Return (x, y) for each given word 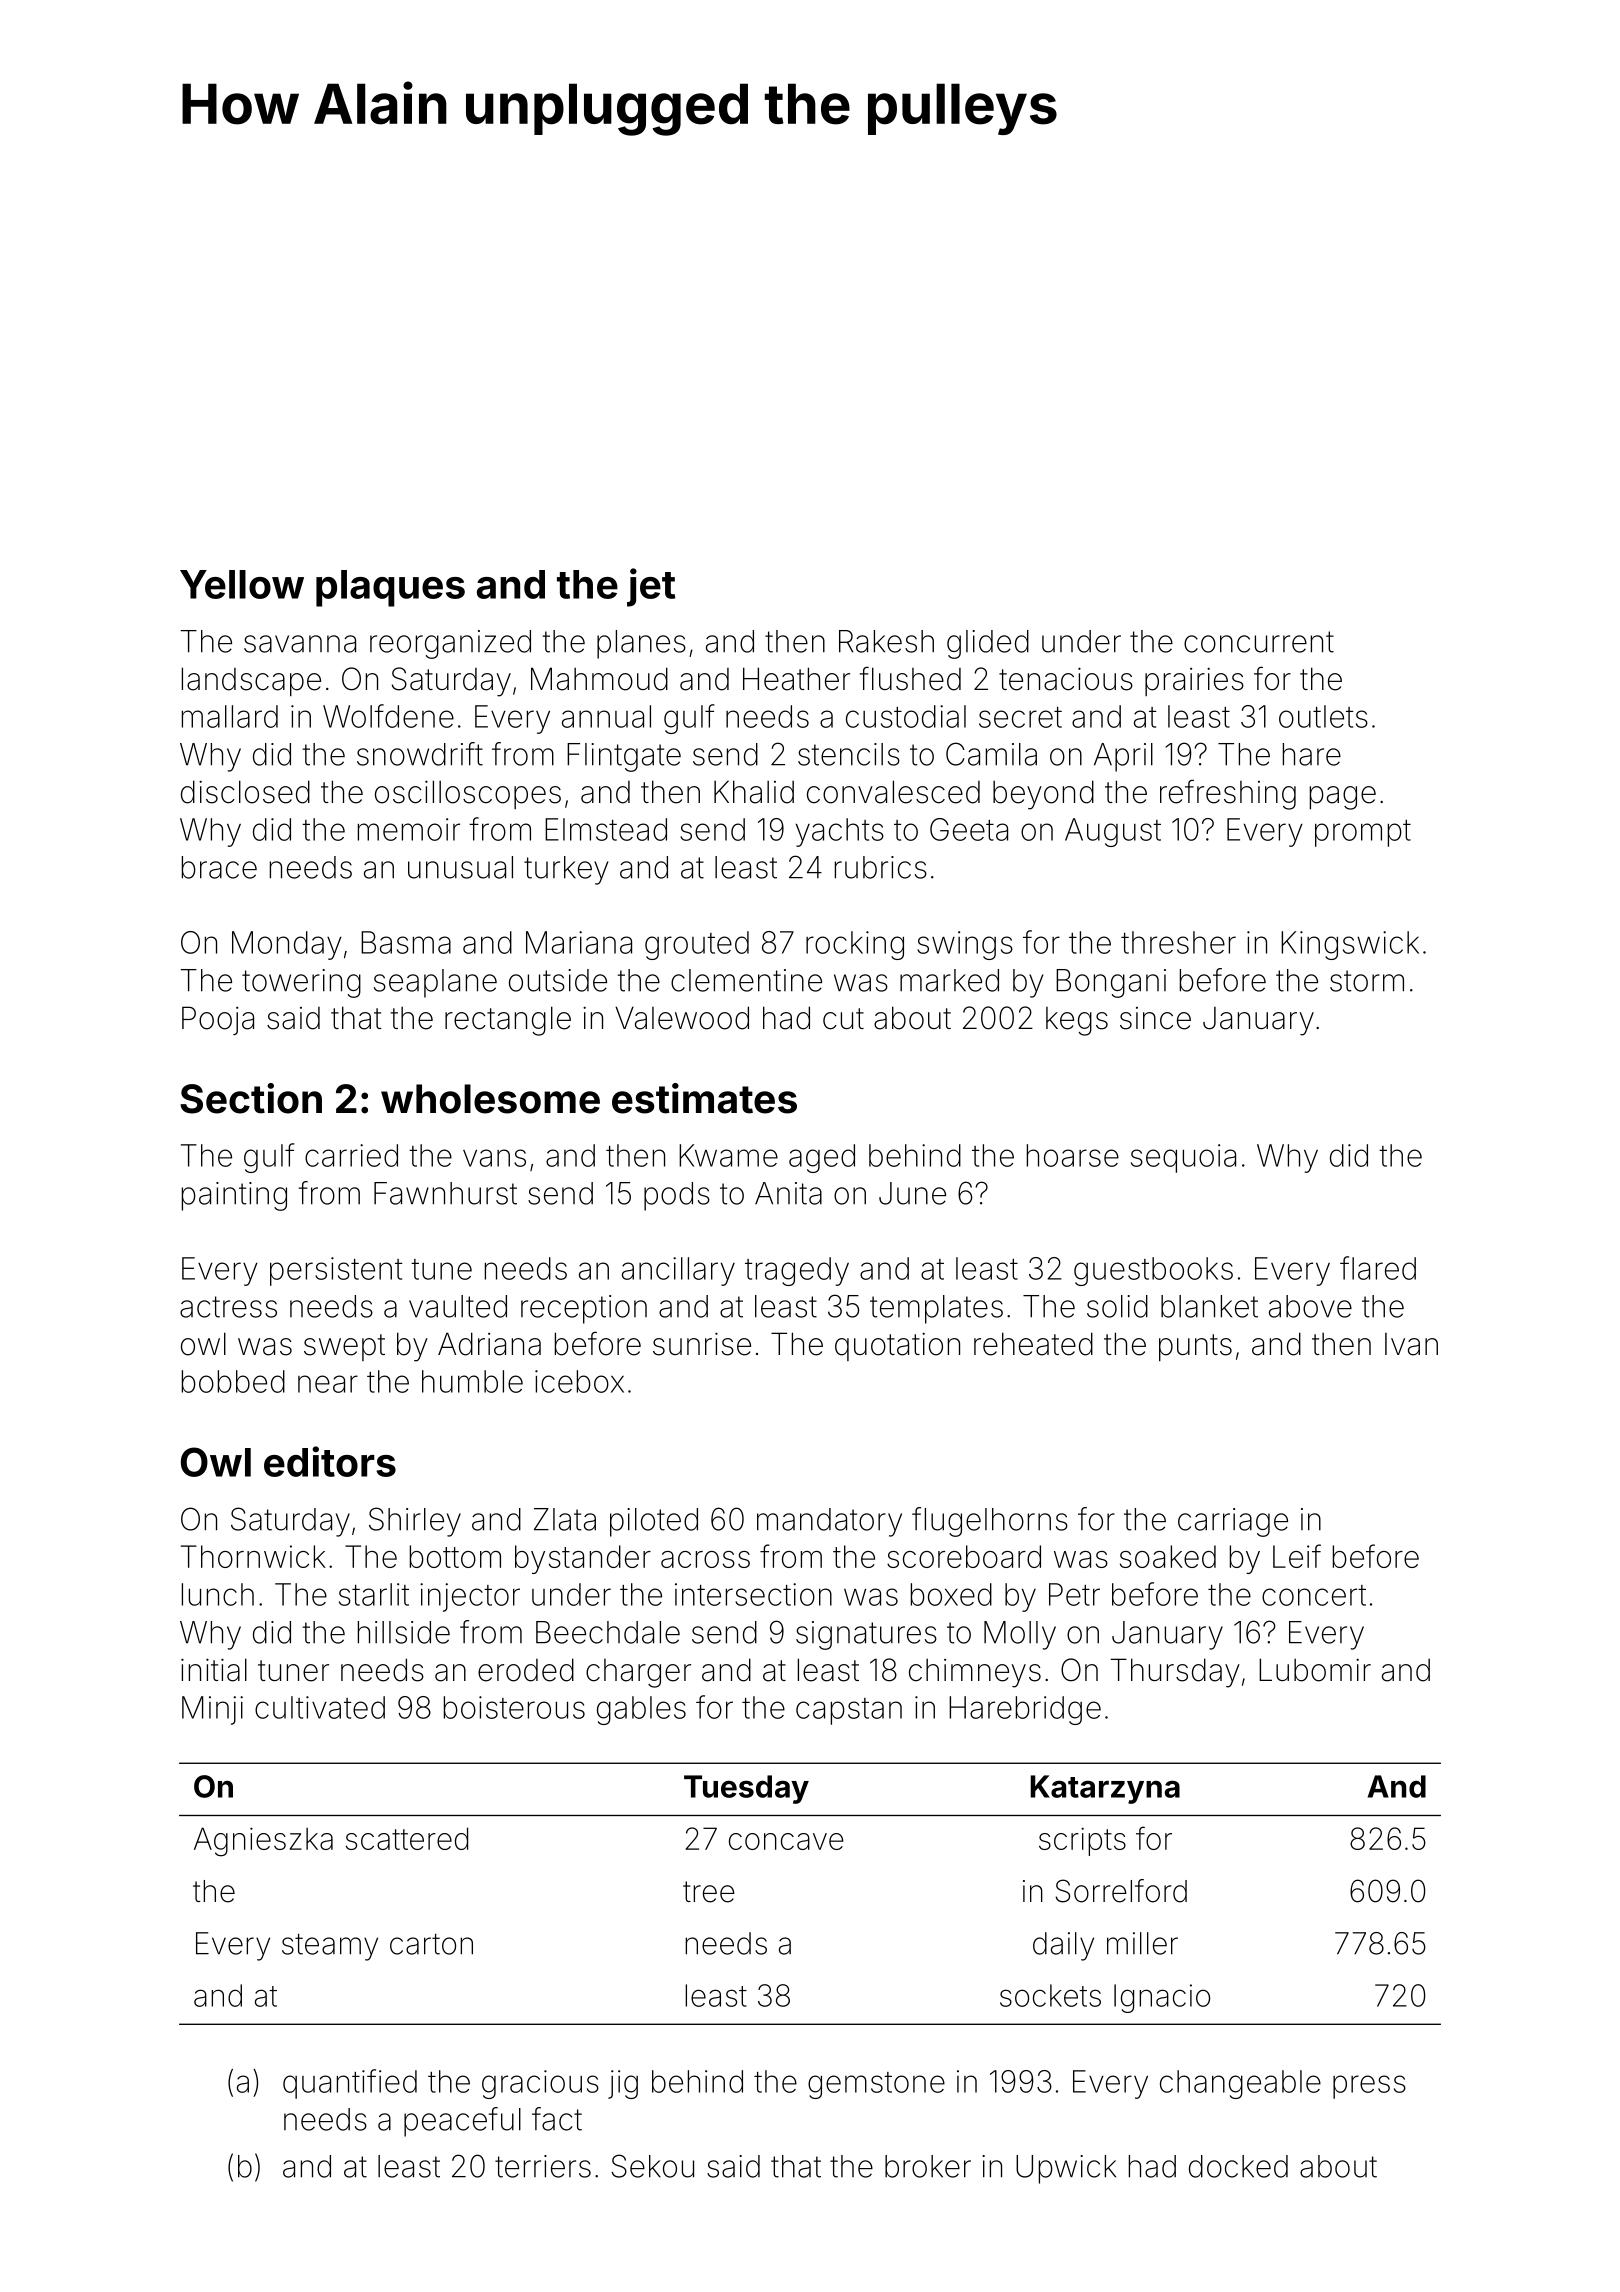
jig (623, 2084)
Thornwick (253, 1556)
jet (651, 587)
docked (1238, 2166)
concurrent (1259, 642)
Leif (1297, 1556)
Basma (406, 942)
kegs (1077, 1021)
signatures (866, 1635)
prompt (1363, 833)
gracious (540, 2084)
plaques (390, 588)
